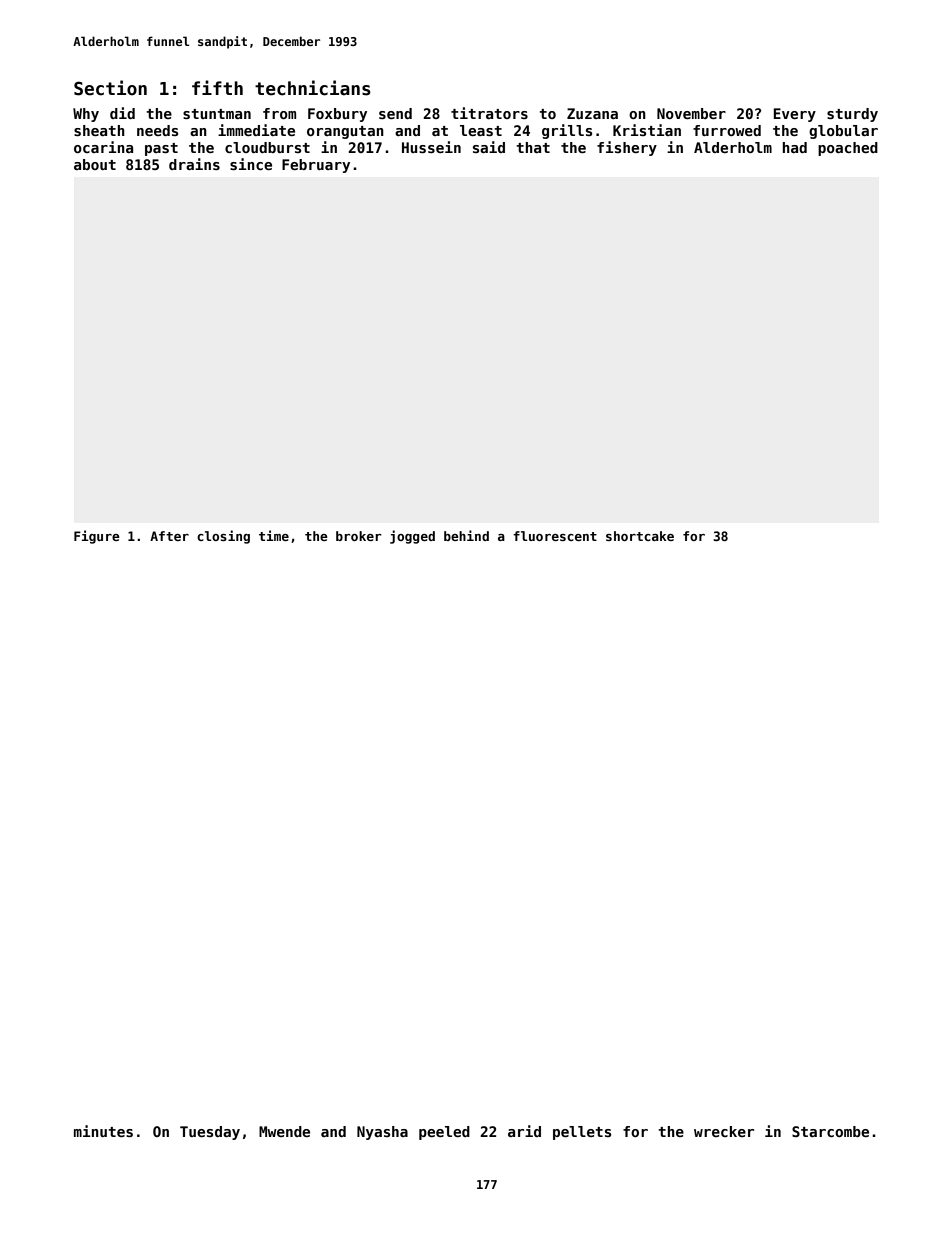  I want to click on shortcake, so click(640, 536).
